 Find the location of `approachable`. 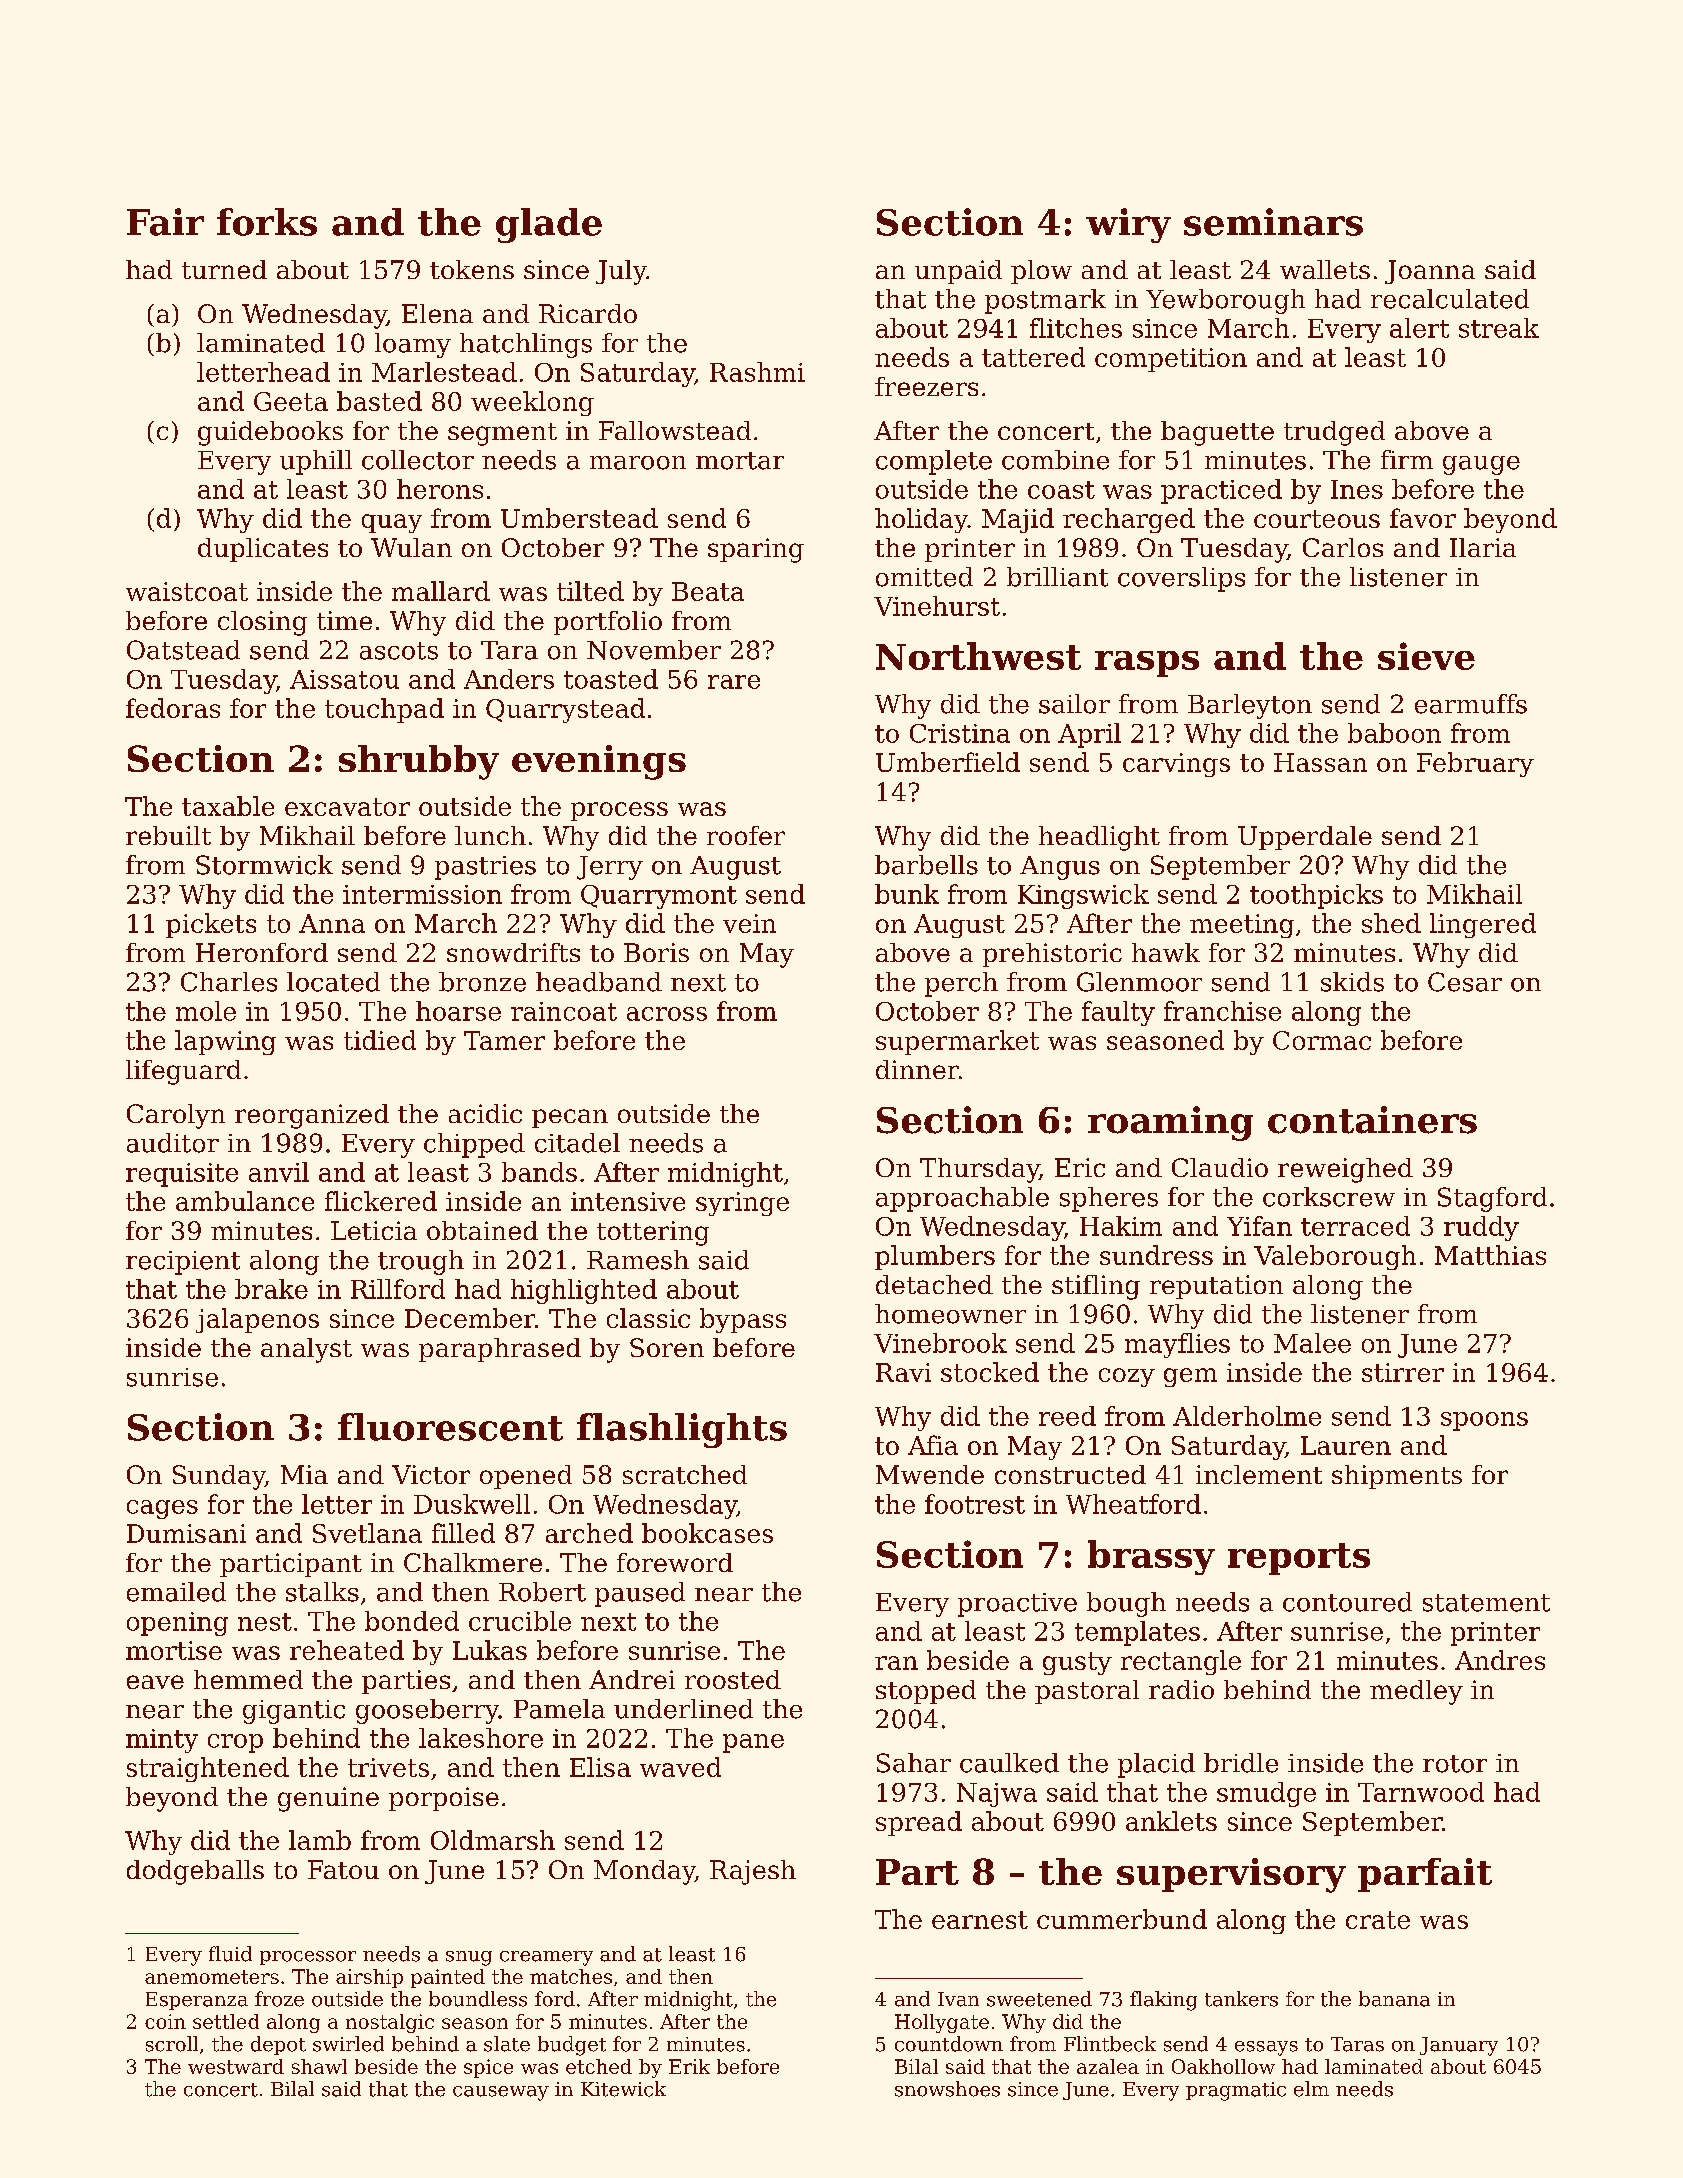

approachable is located at coordinates (962, 1199).
